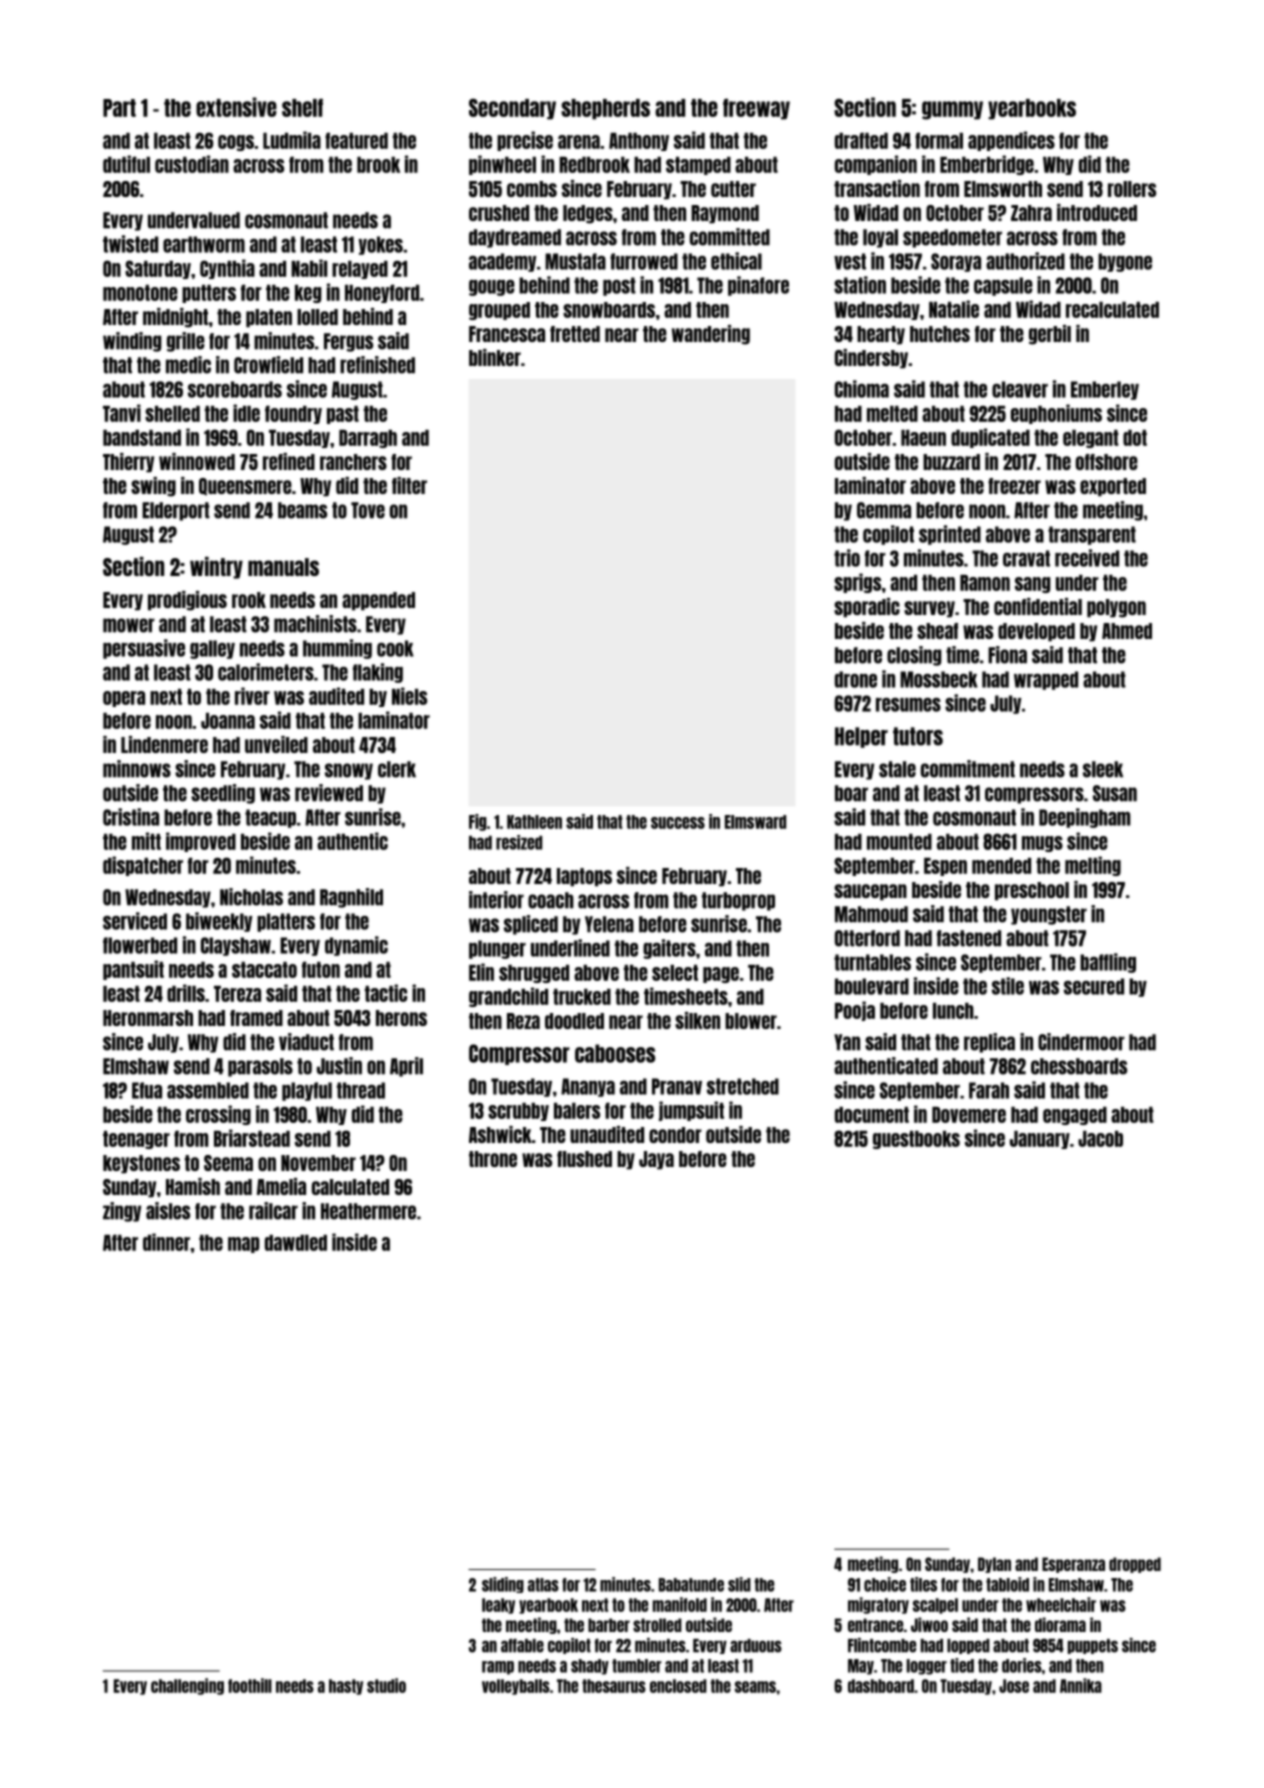 Image resolution: width=1264 pixels, height=1788 pixels. I want to click on Part, so click(119, 108).
